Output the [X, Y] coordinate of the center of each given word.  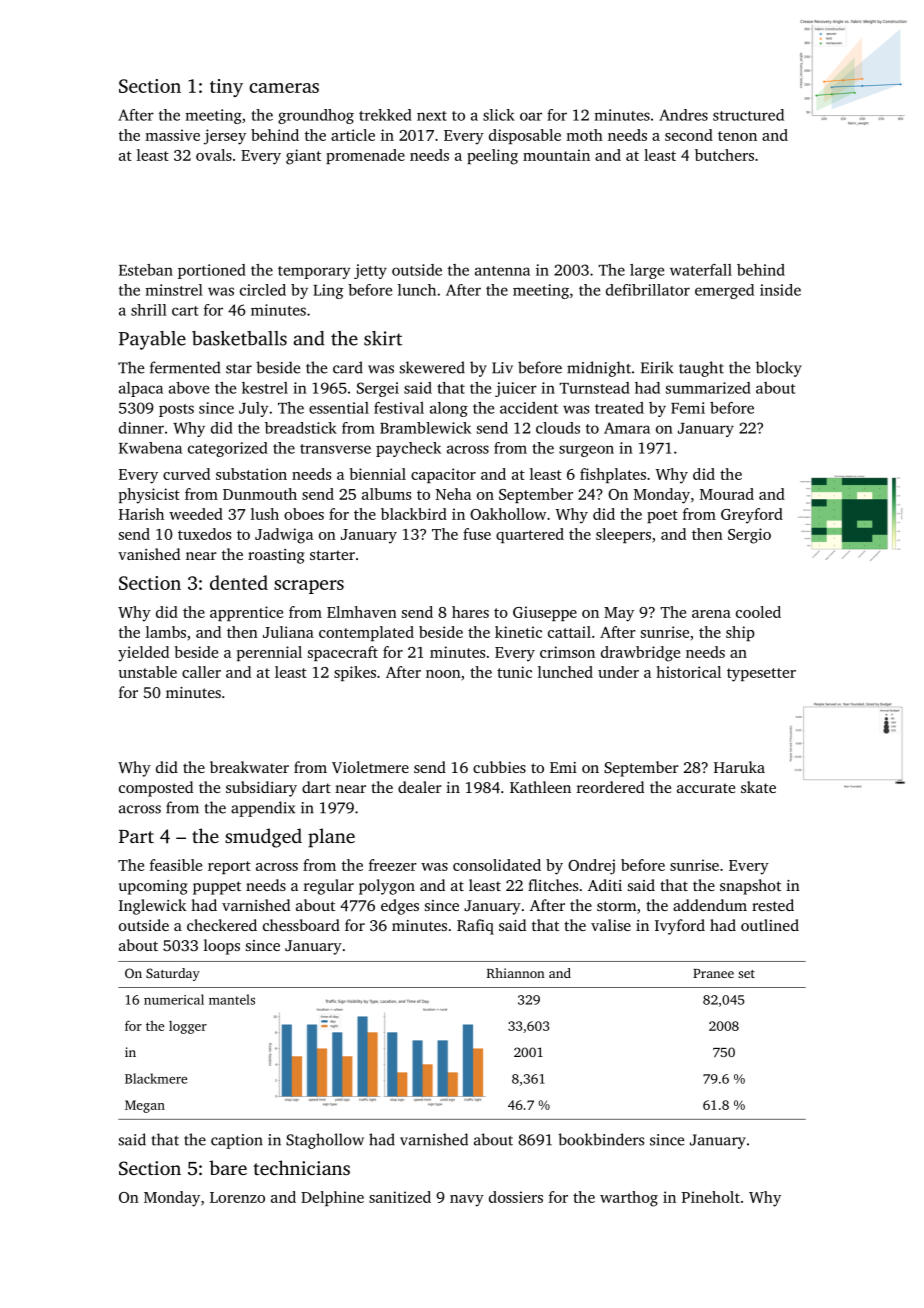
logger [188, 1027]
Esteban [146, 270]
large [647, 271]
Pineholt [710, 1197]
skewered [432, 367]
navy [467, 1201]
